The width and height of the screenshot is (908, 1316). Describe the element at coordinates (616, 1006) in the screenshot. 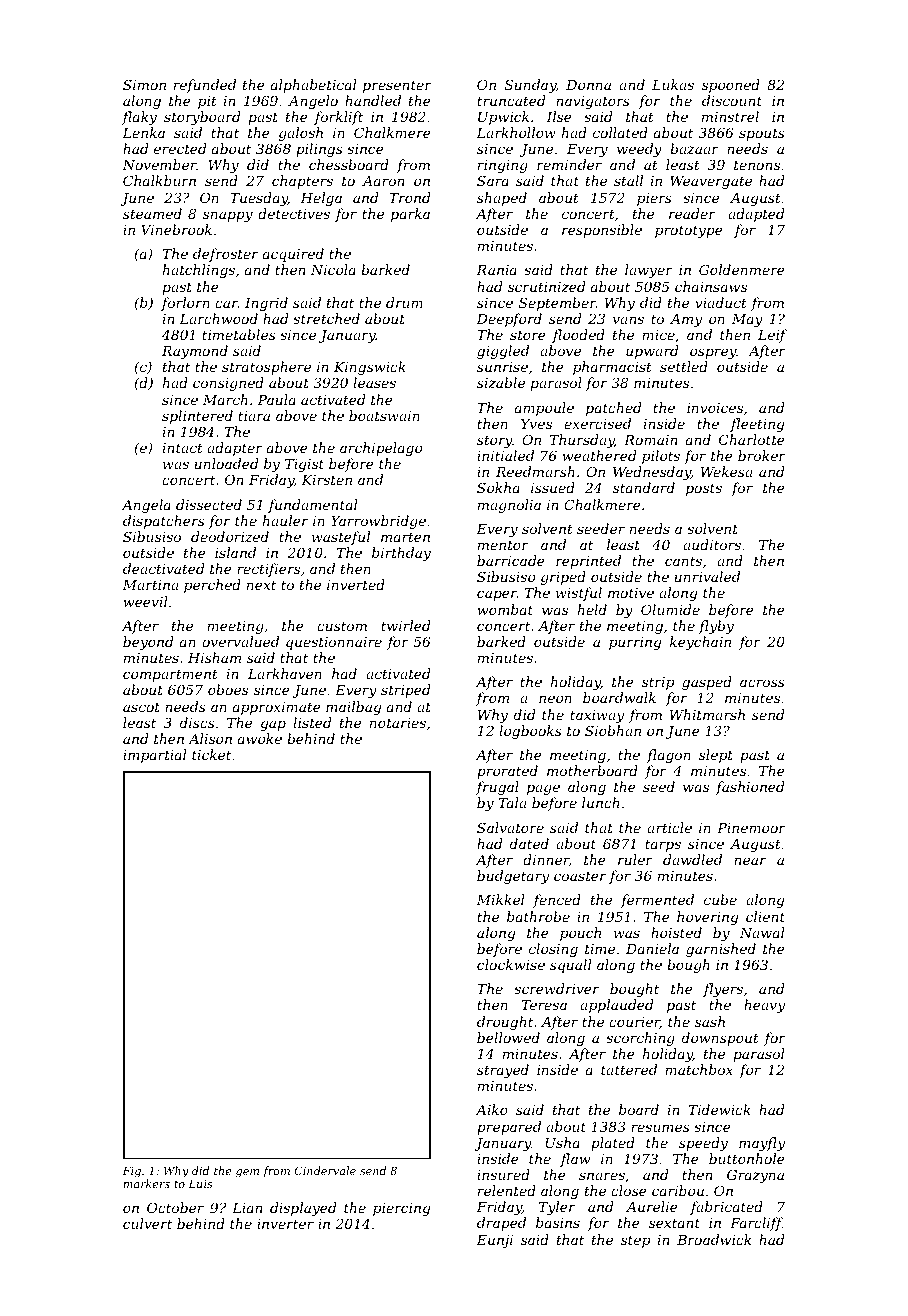

I see `applauded` at that location.
